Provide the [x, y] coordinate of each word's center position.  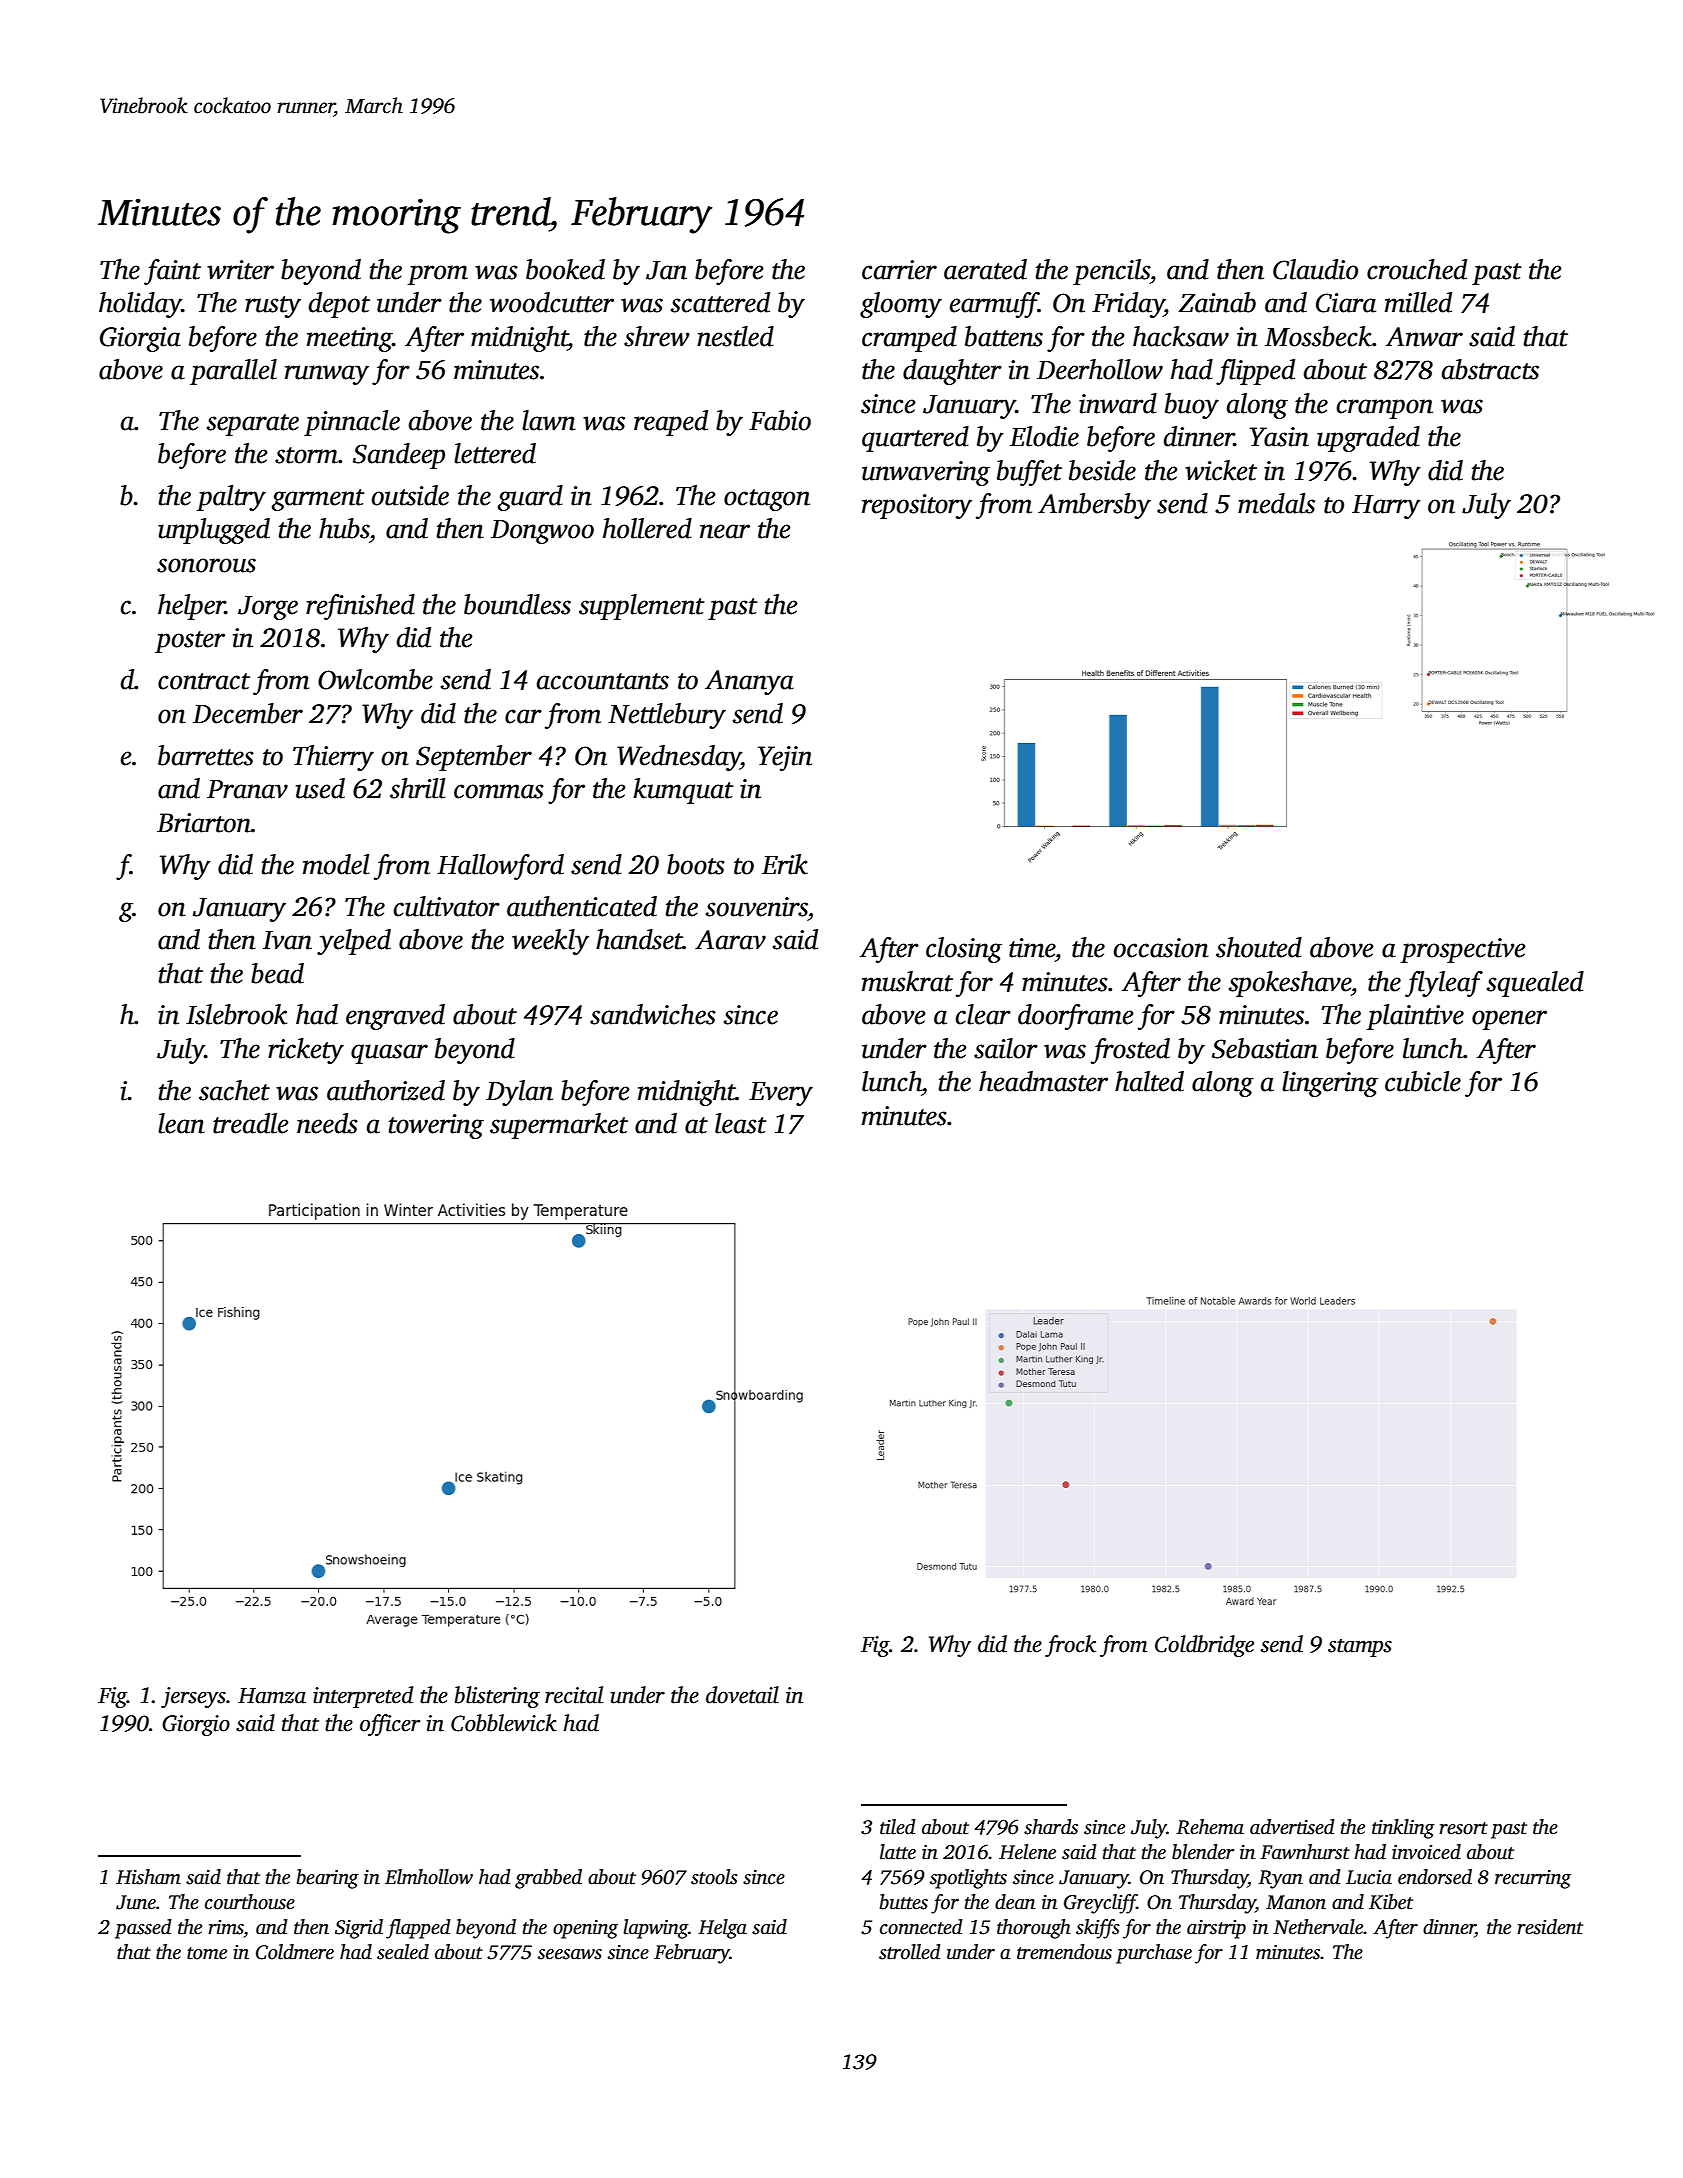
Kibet [1391, 1902]
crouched [1417, 269]
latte [898, 1852]
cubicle [1423, 1081]
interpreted [363, 1697]
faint [172, 272]
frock [1070, 1646]
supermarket [559, 1126]
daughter [952, 372]
